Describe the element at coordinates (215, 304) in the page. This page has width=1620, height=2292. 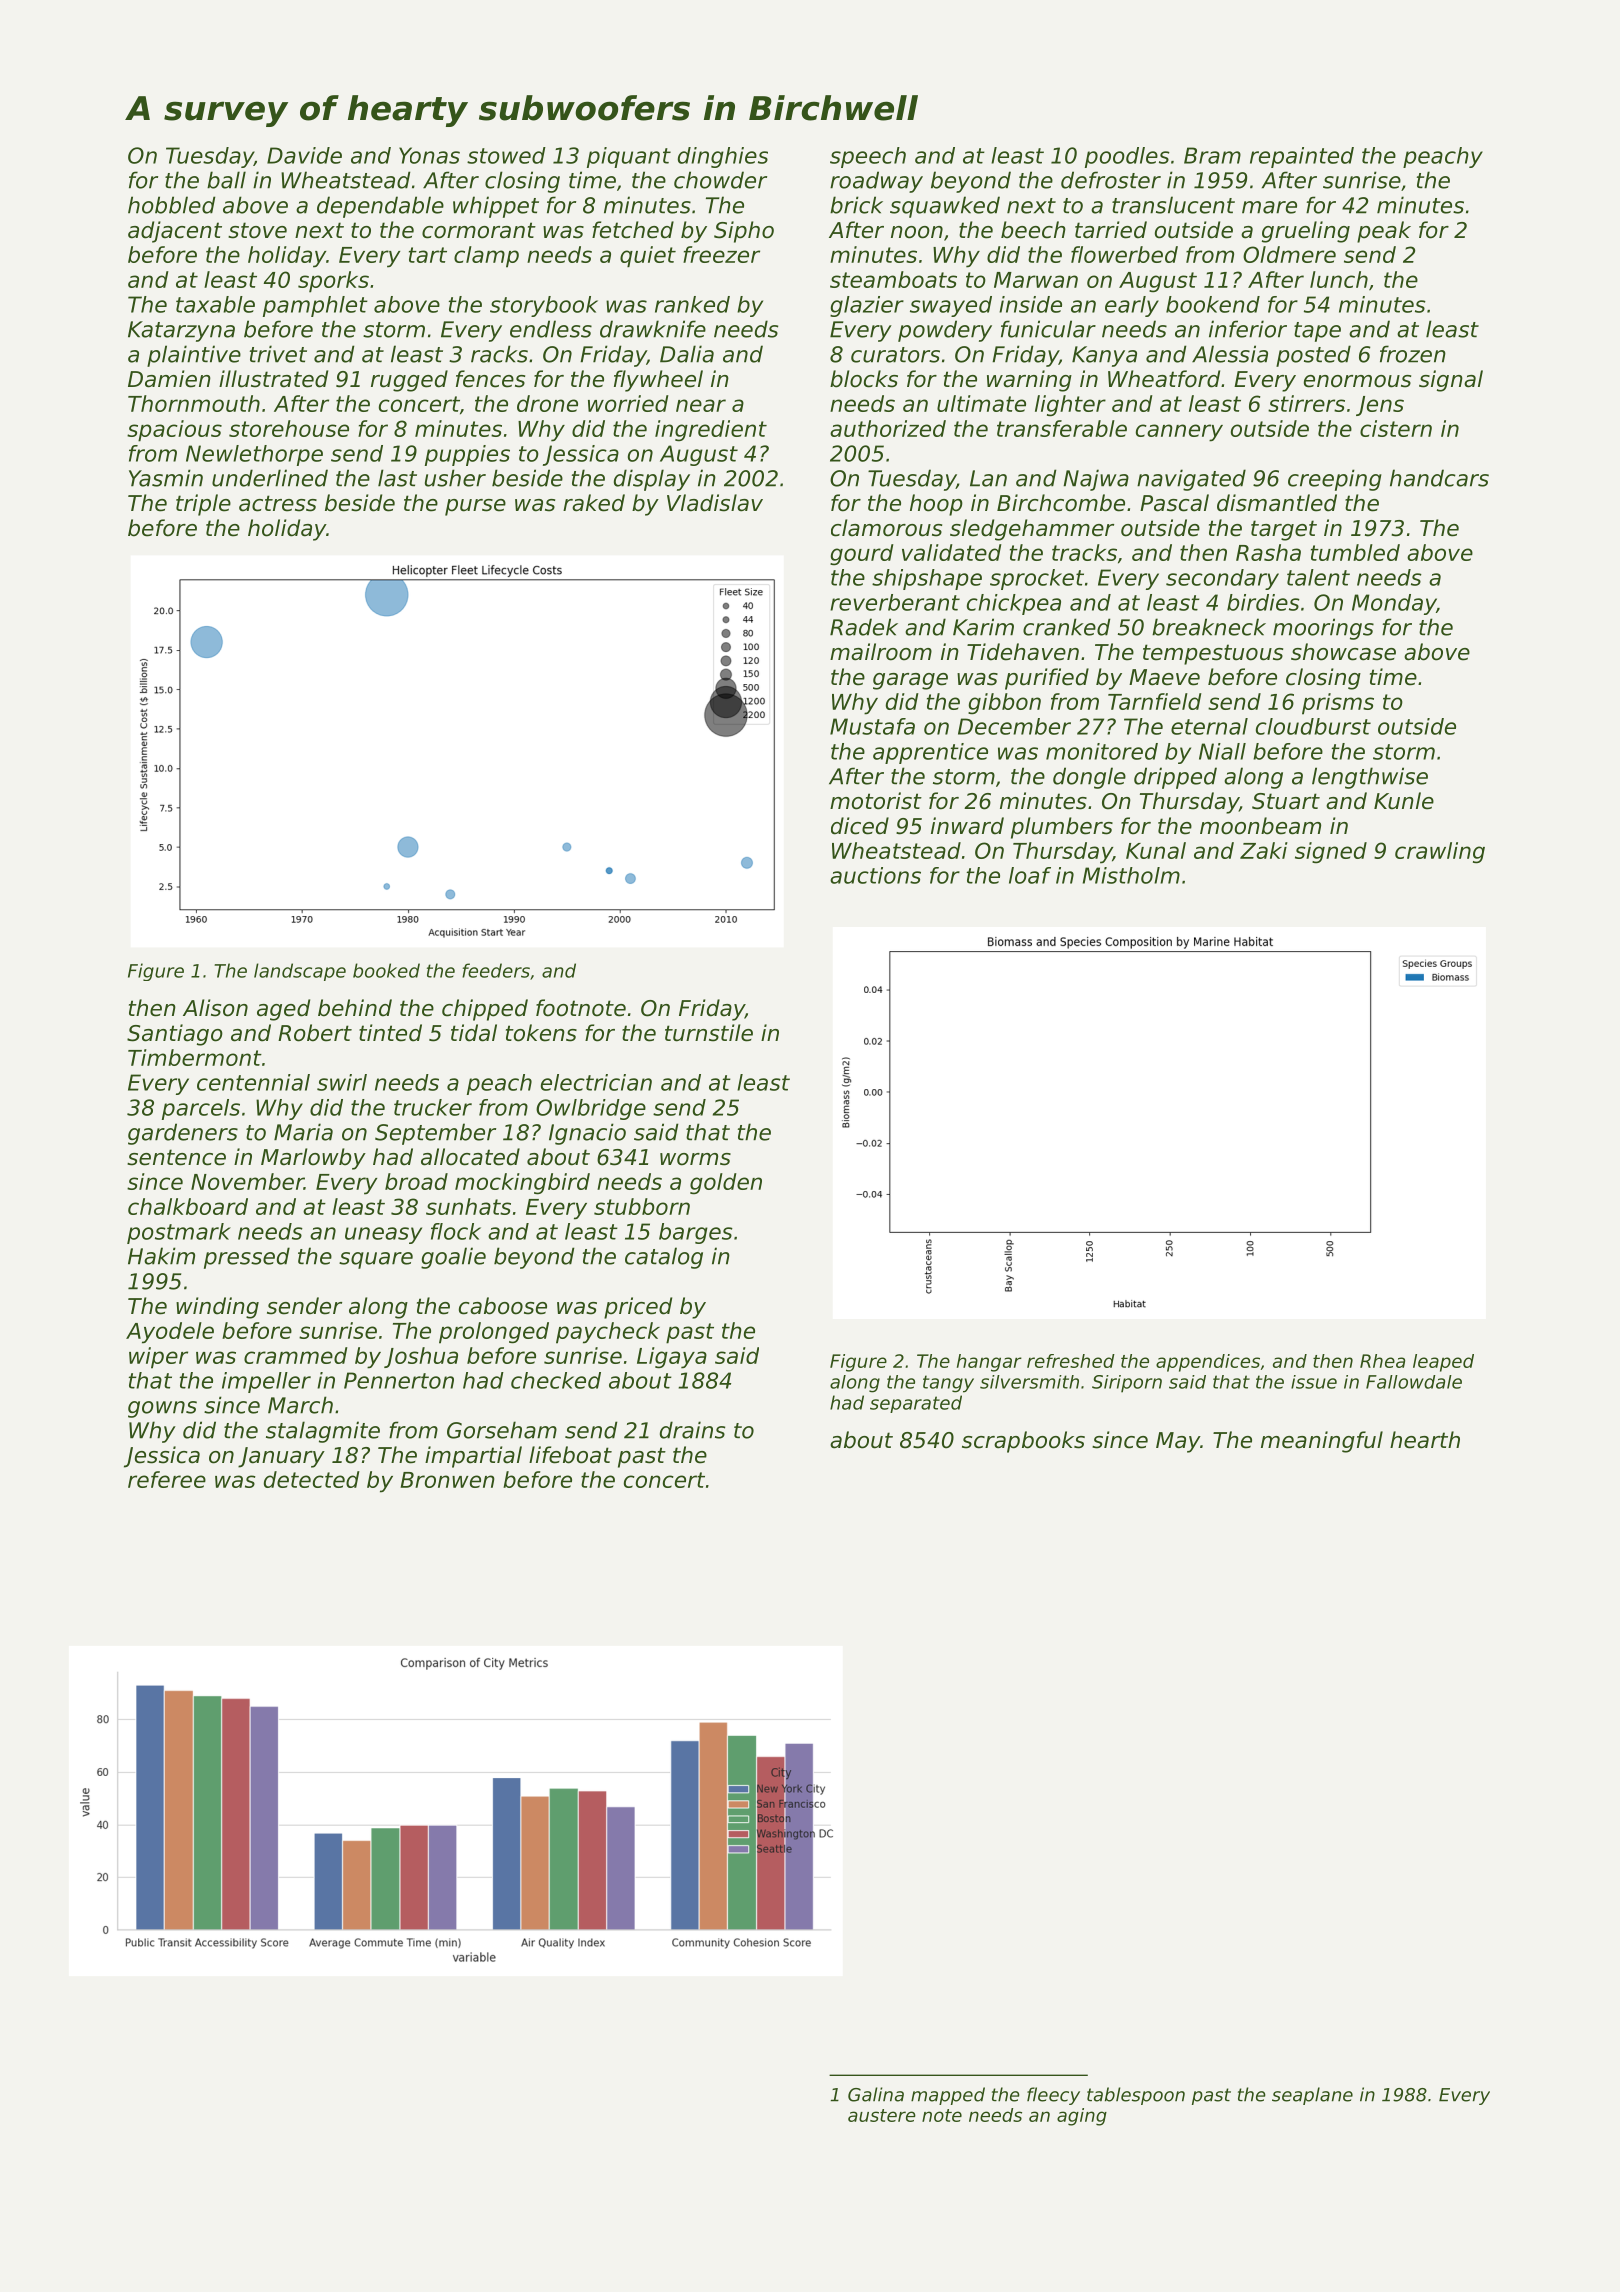
I see `taxable` at that location.
